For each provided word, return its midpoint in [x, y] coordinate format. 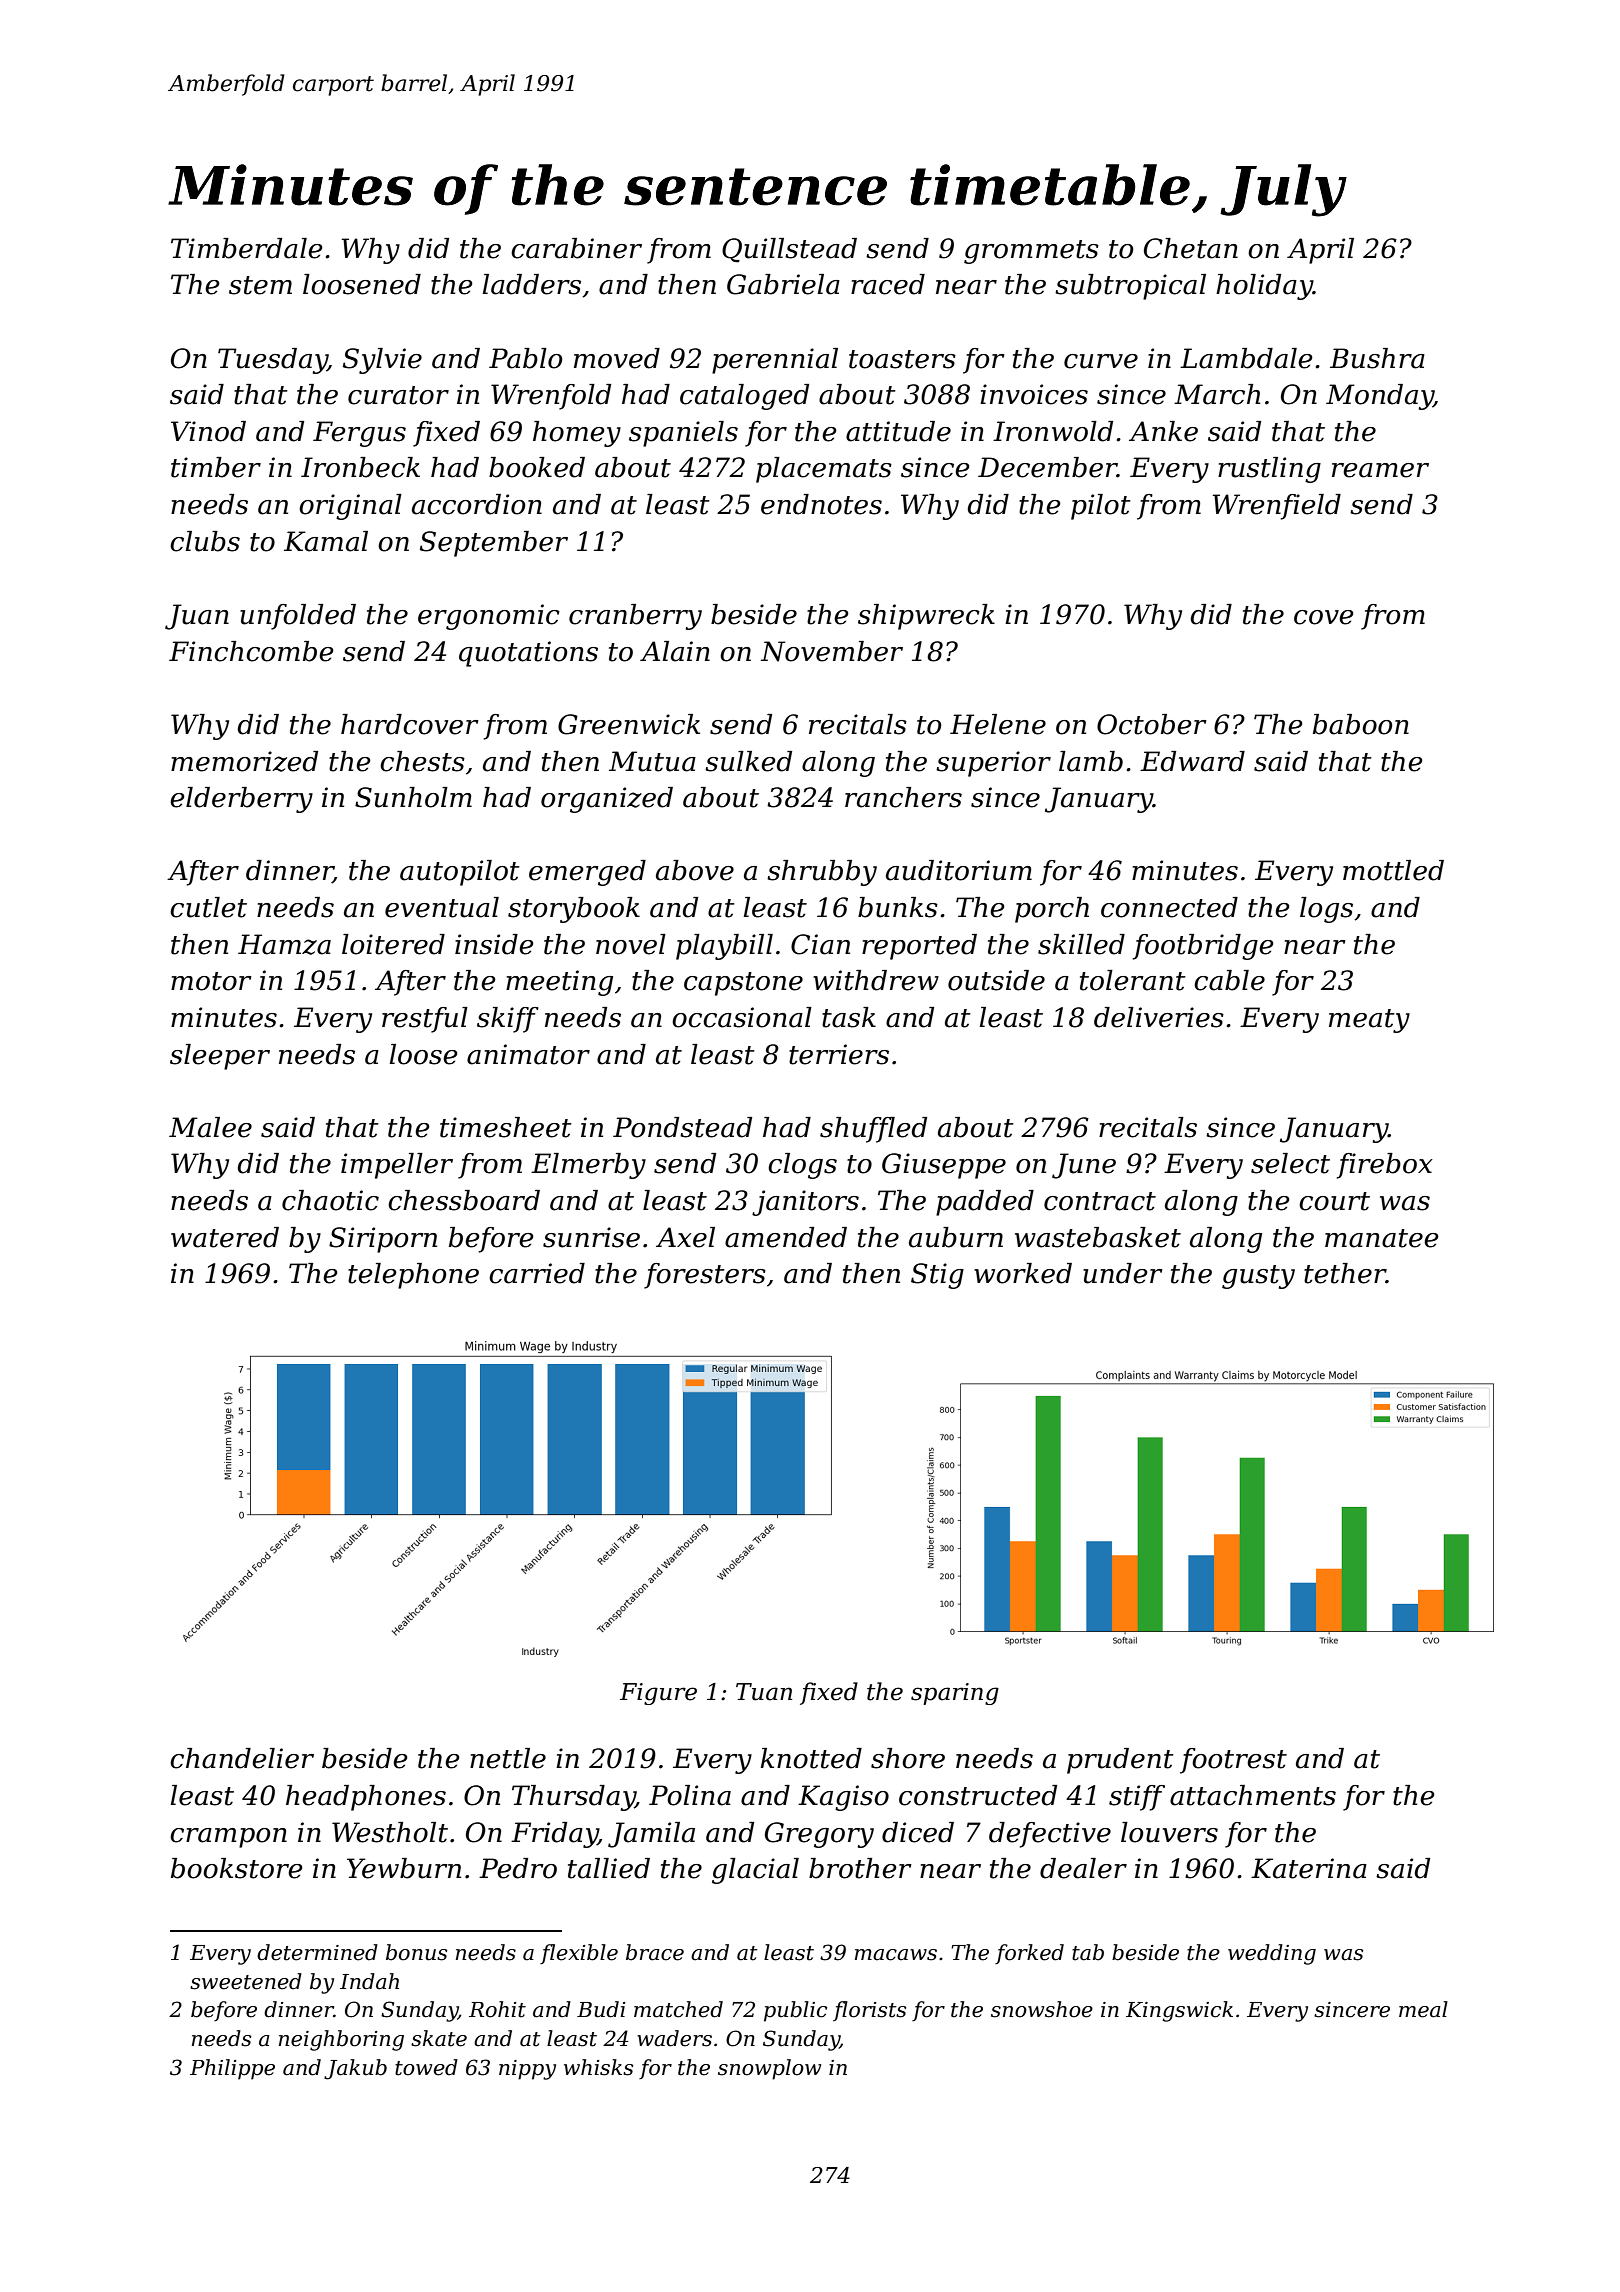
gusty [1258, 1277]
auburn [956, 1237]
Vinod [208, 431]
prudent [1120, 1761]
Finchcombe [251, 651]
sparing [955, 1694]
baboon [1361, 724]
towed [426, 2067]
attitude [898, 431]
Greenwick [629, 724]
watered [225, 1237]
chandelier [242, 1758]
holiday [1264, 287]
